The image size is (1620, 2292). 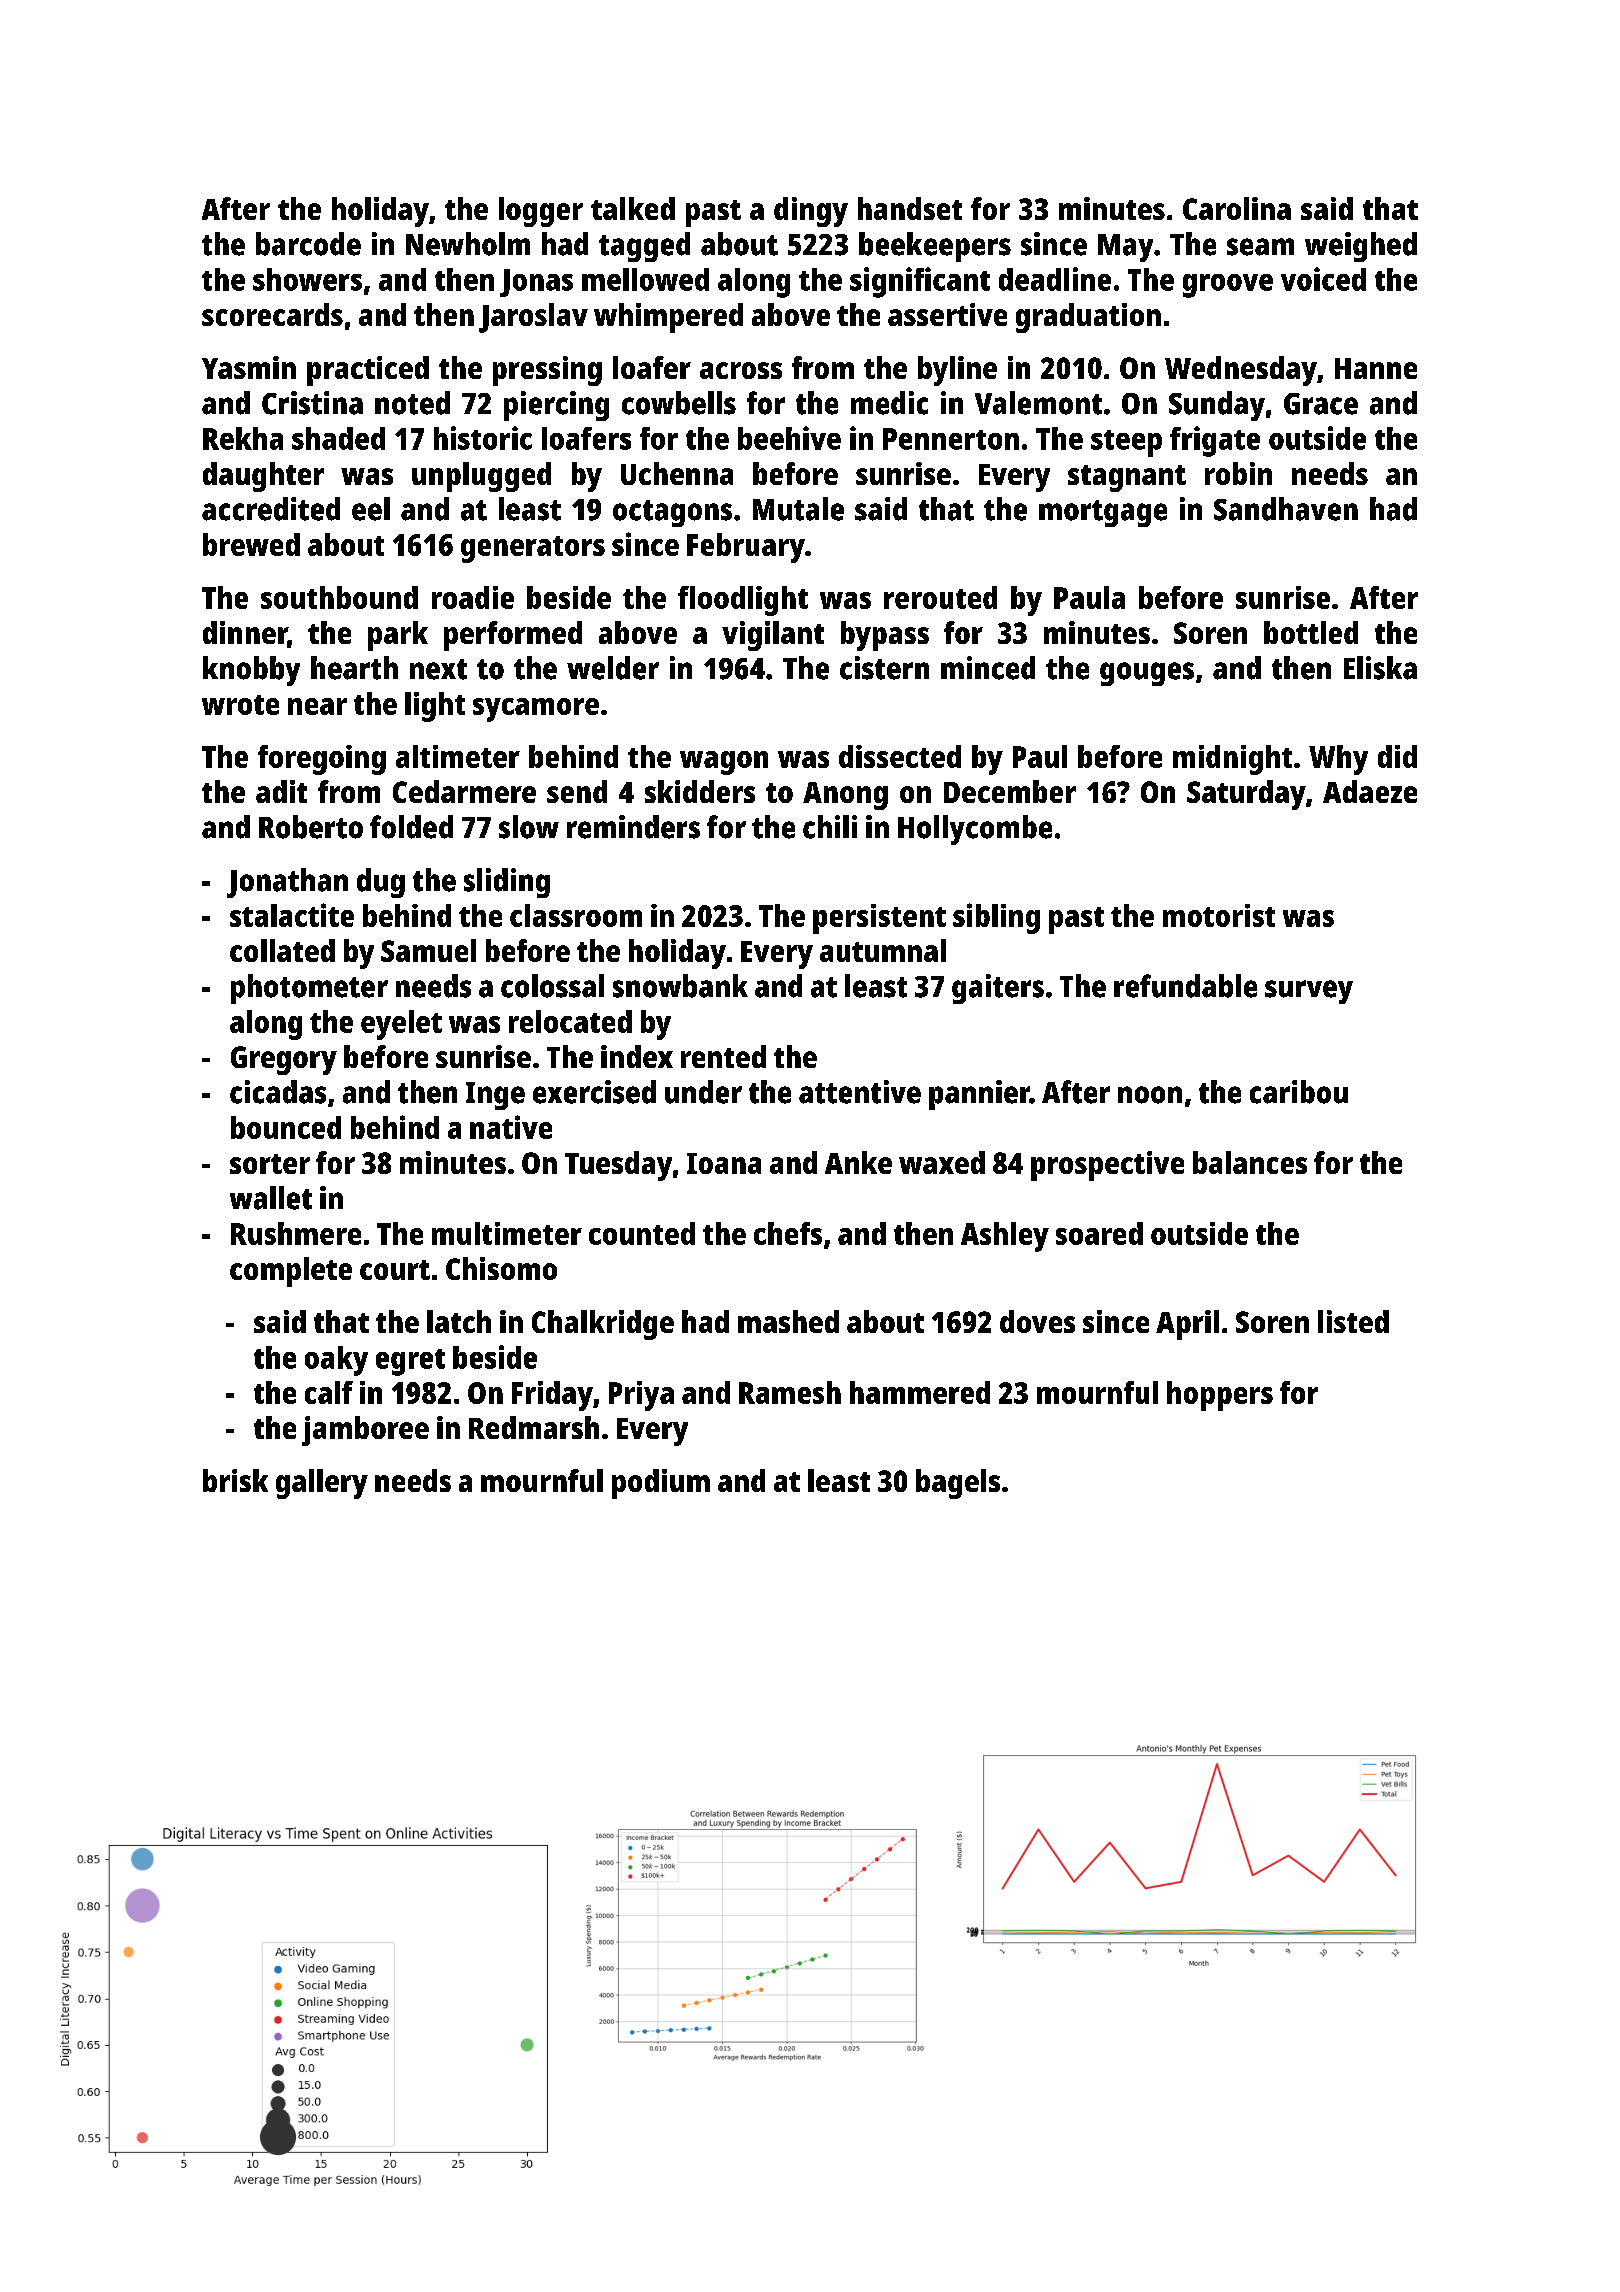 What do you see at coordinates (958, 1484) in the image?
I see `bagels` at bounding box center [958, 1484].
